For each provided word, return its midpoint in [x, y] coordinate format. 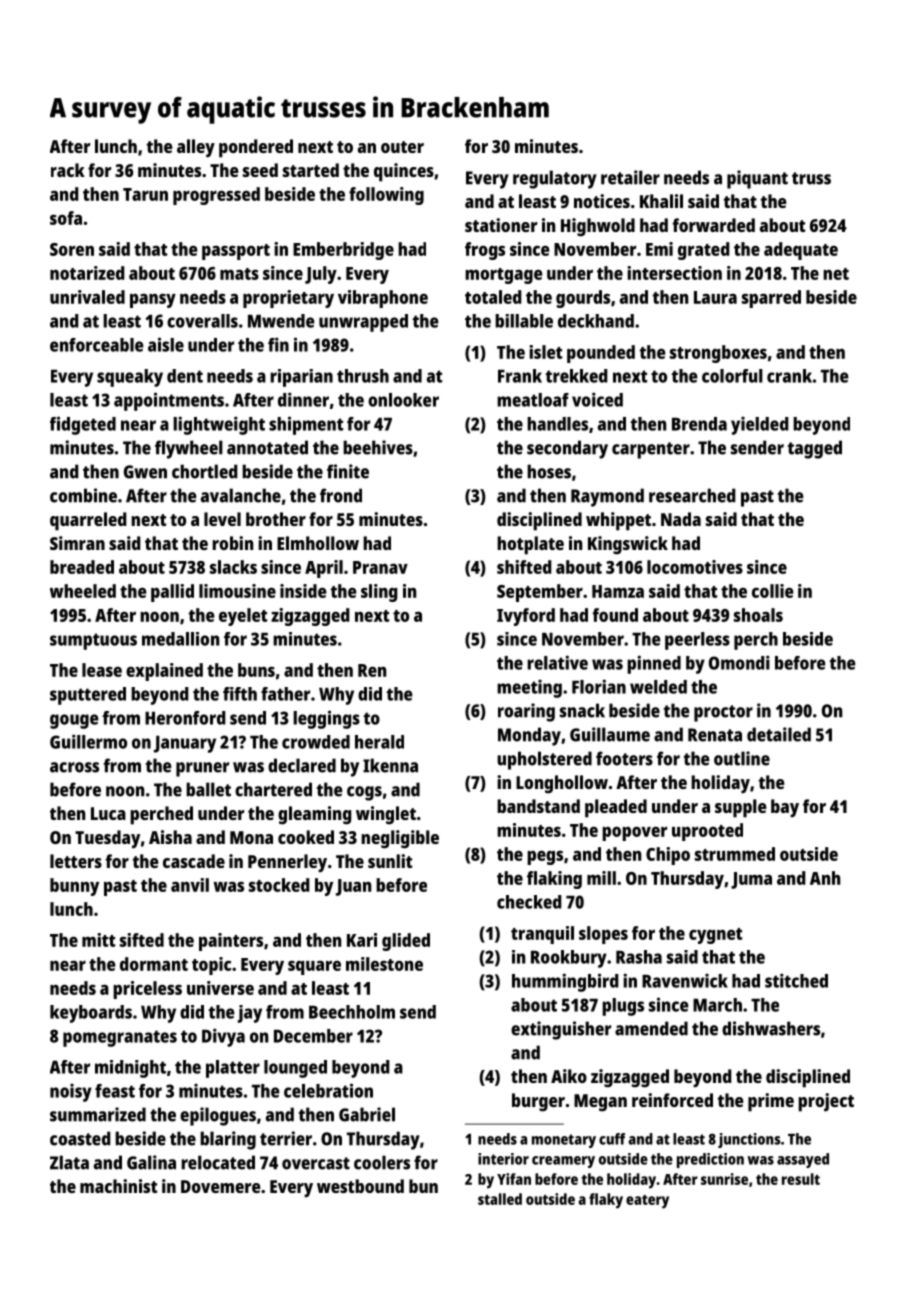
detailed [779, 734]
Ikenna [390, 765]
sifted [142, 940]
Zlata [69, 1162]
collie [772, 591]
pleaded [616, 808]
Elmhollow [318, 543]
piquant [757, 179]
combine [83, 495]
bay [785, 808]
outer [402, 147]
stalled [500, 1199]
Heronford [185, 718]
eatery [647, 1202]
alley [196, 148]
